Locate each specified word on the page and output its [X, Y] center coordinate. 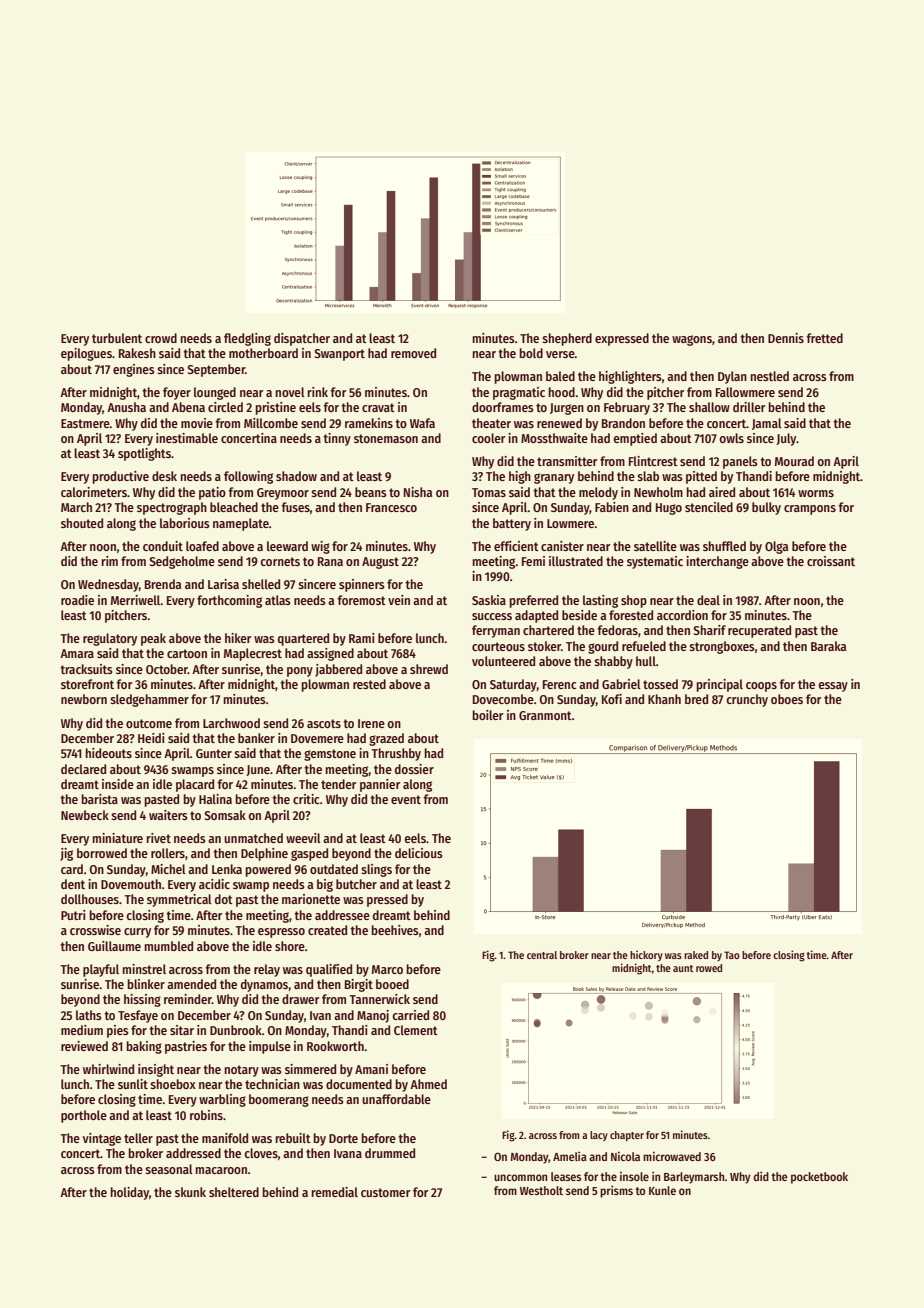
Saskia [489, 600]
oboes [787, 699]
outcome [149, 723]
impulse [270, 1047]
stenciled [709, 507]
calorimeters [94, 492]
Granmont [545, 715]
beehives [395, 930]
